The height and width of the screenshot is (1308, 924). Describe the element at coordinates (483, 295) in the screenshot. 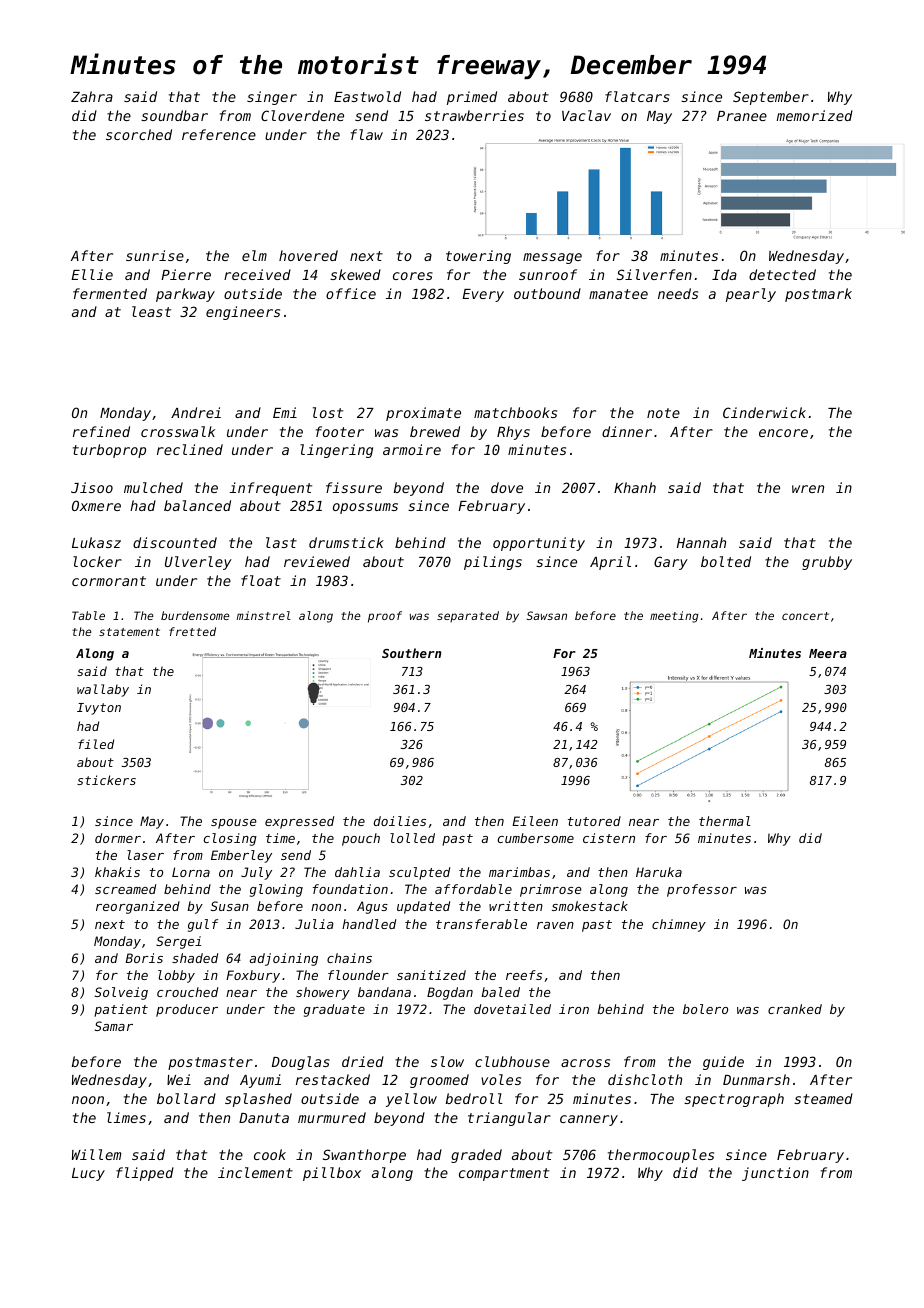

I see `Every` at that location.
